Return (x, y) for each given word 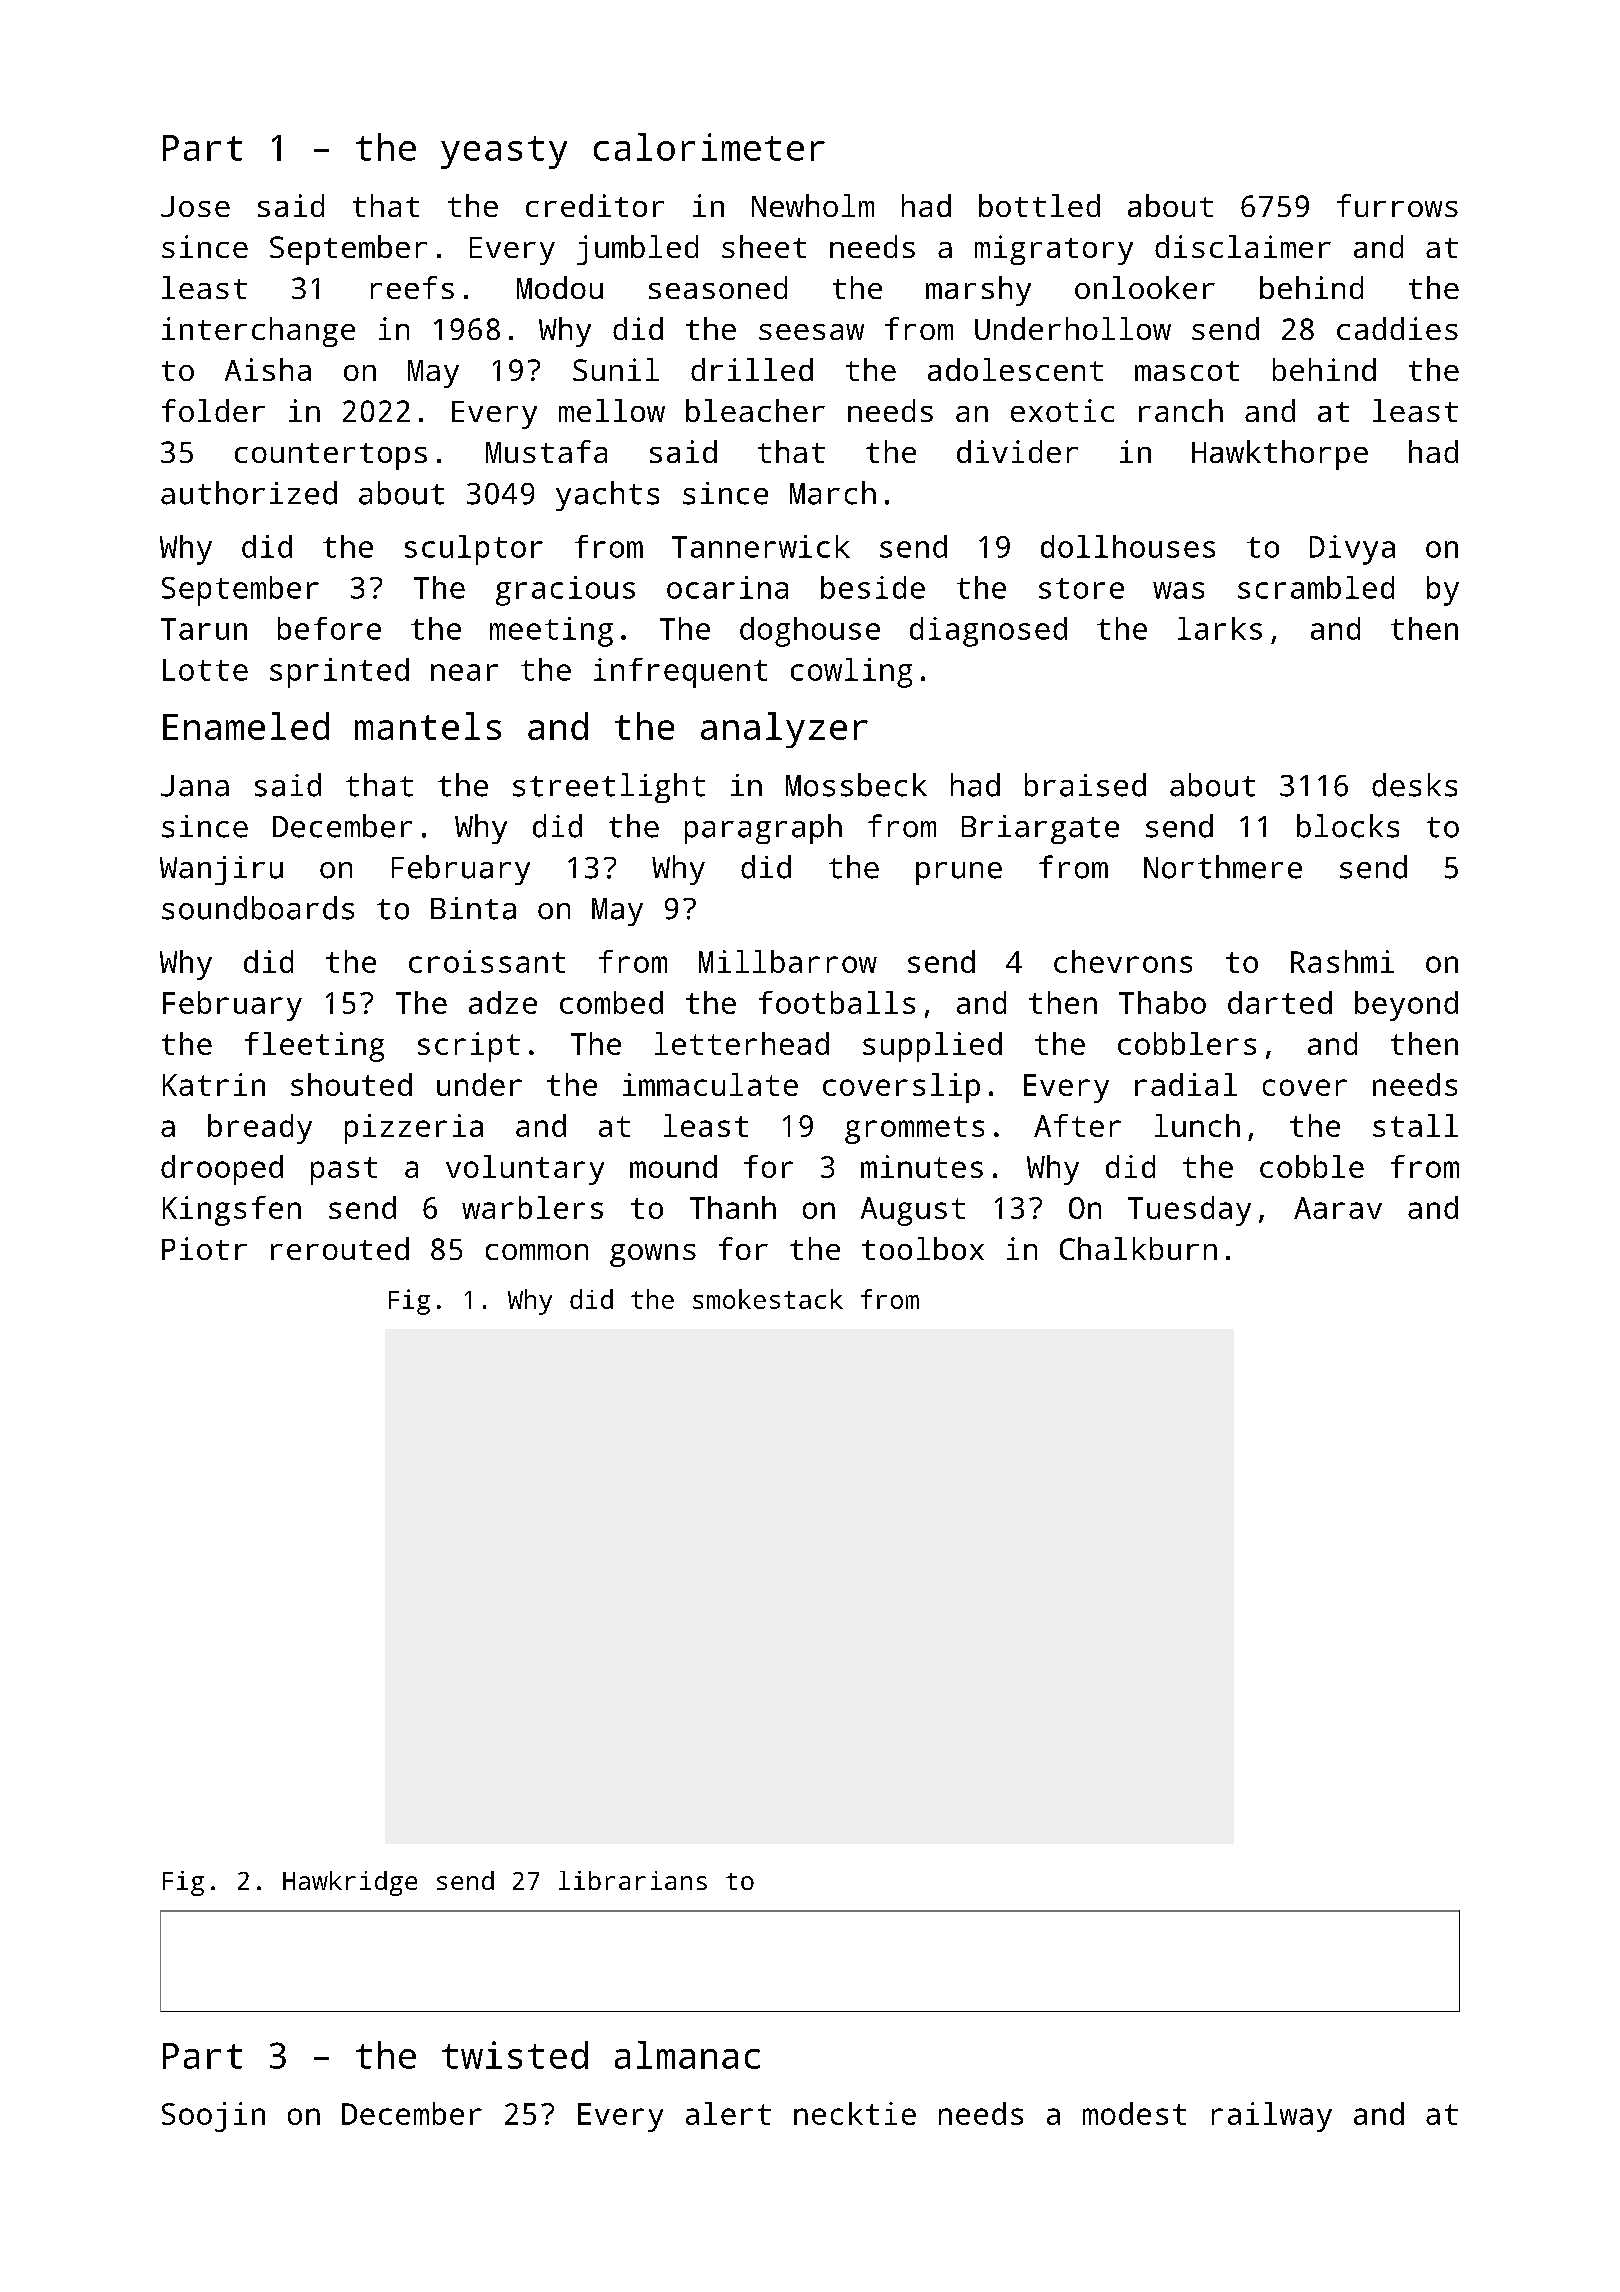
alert (728, 2113)
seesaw (811, 332)
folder (213, 410)
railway (1272, 2117)
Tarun (204, 629)
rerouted (340, 1248)
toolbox (923, 1248)
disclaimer (1243, 246)
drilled (752, 369)
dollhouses (1128, 546)
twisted (515, 2055)
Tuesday (1189, 1211)
